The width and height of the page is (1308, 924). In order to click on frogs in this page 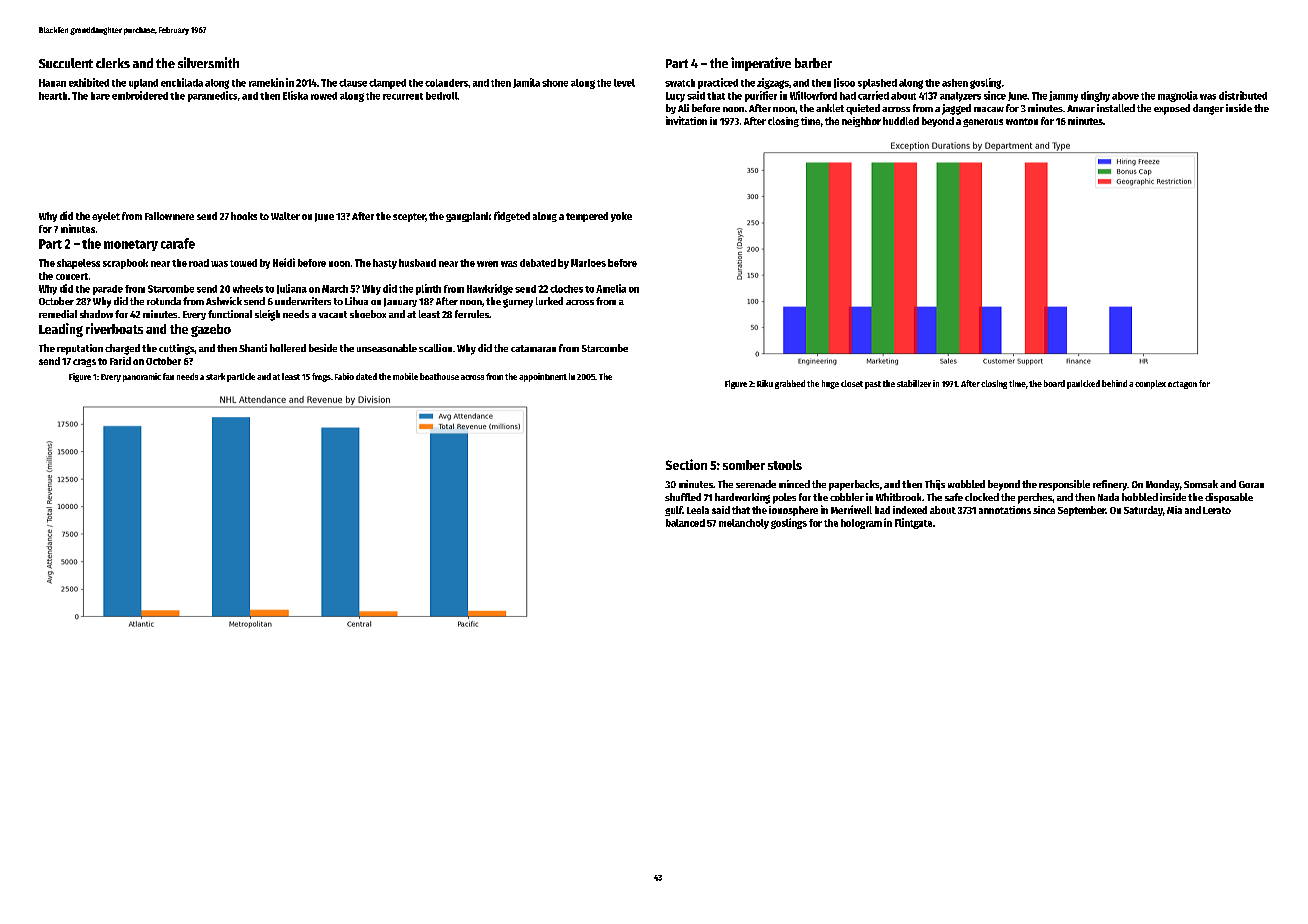, I will do `click(321, 377)`.
